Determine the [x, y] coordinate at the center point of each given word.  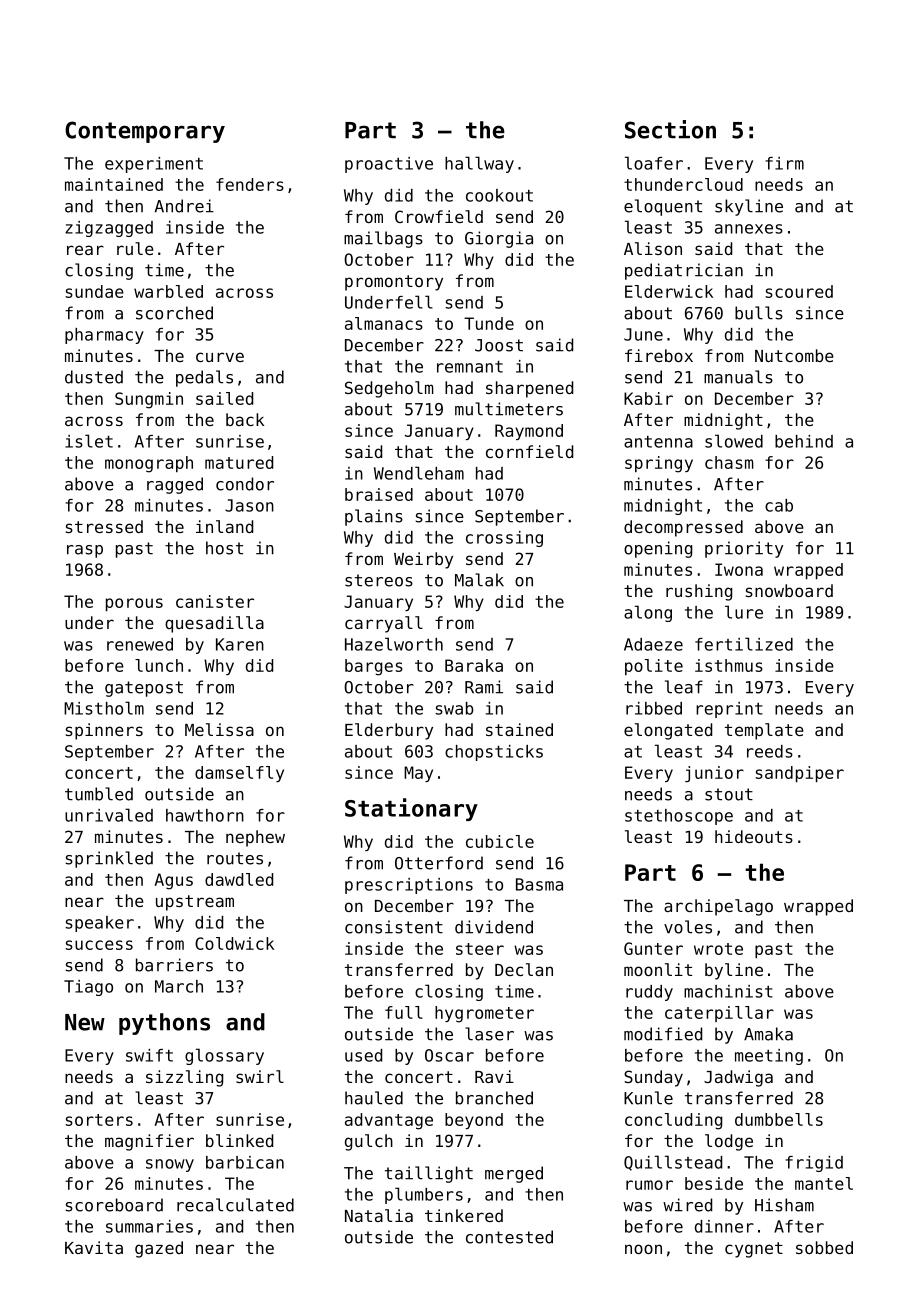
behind [804, 441]
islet [89, 441]
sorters [99, 1120]
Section [670, 129]
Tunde [489, 323]
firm [784, 163]
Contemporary [145, 132]
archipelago [718, 907]
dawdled [239, 879]
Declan [524, 969]
